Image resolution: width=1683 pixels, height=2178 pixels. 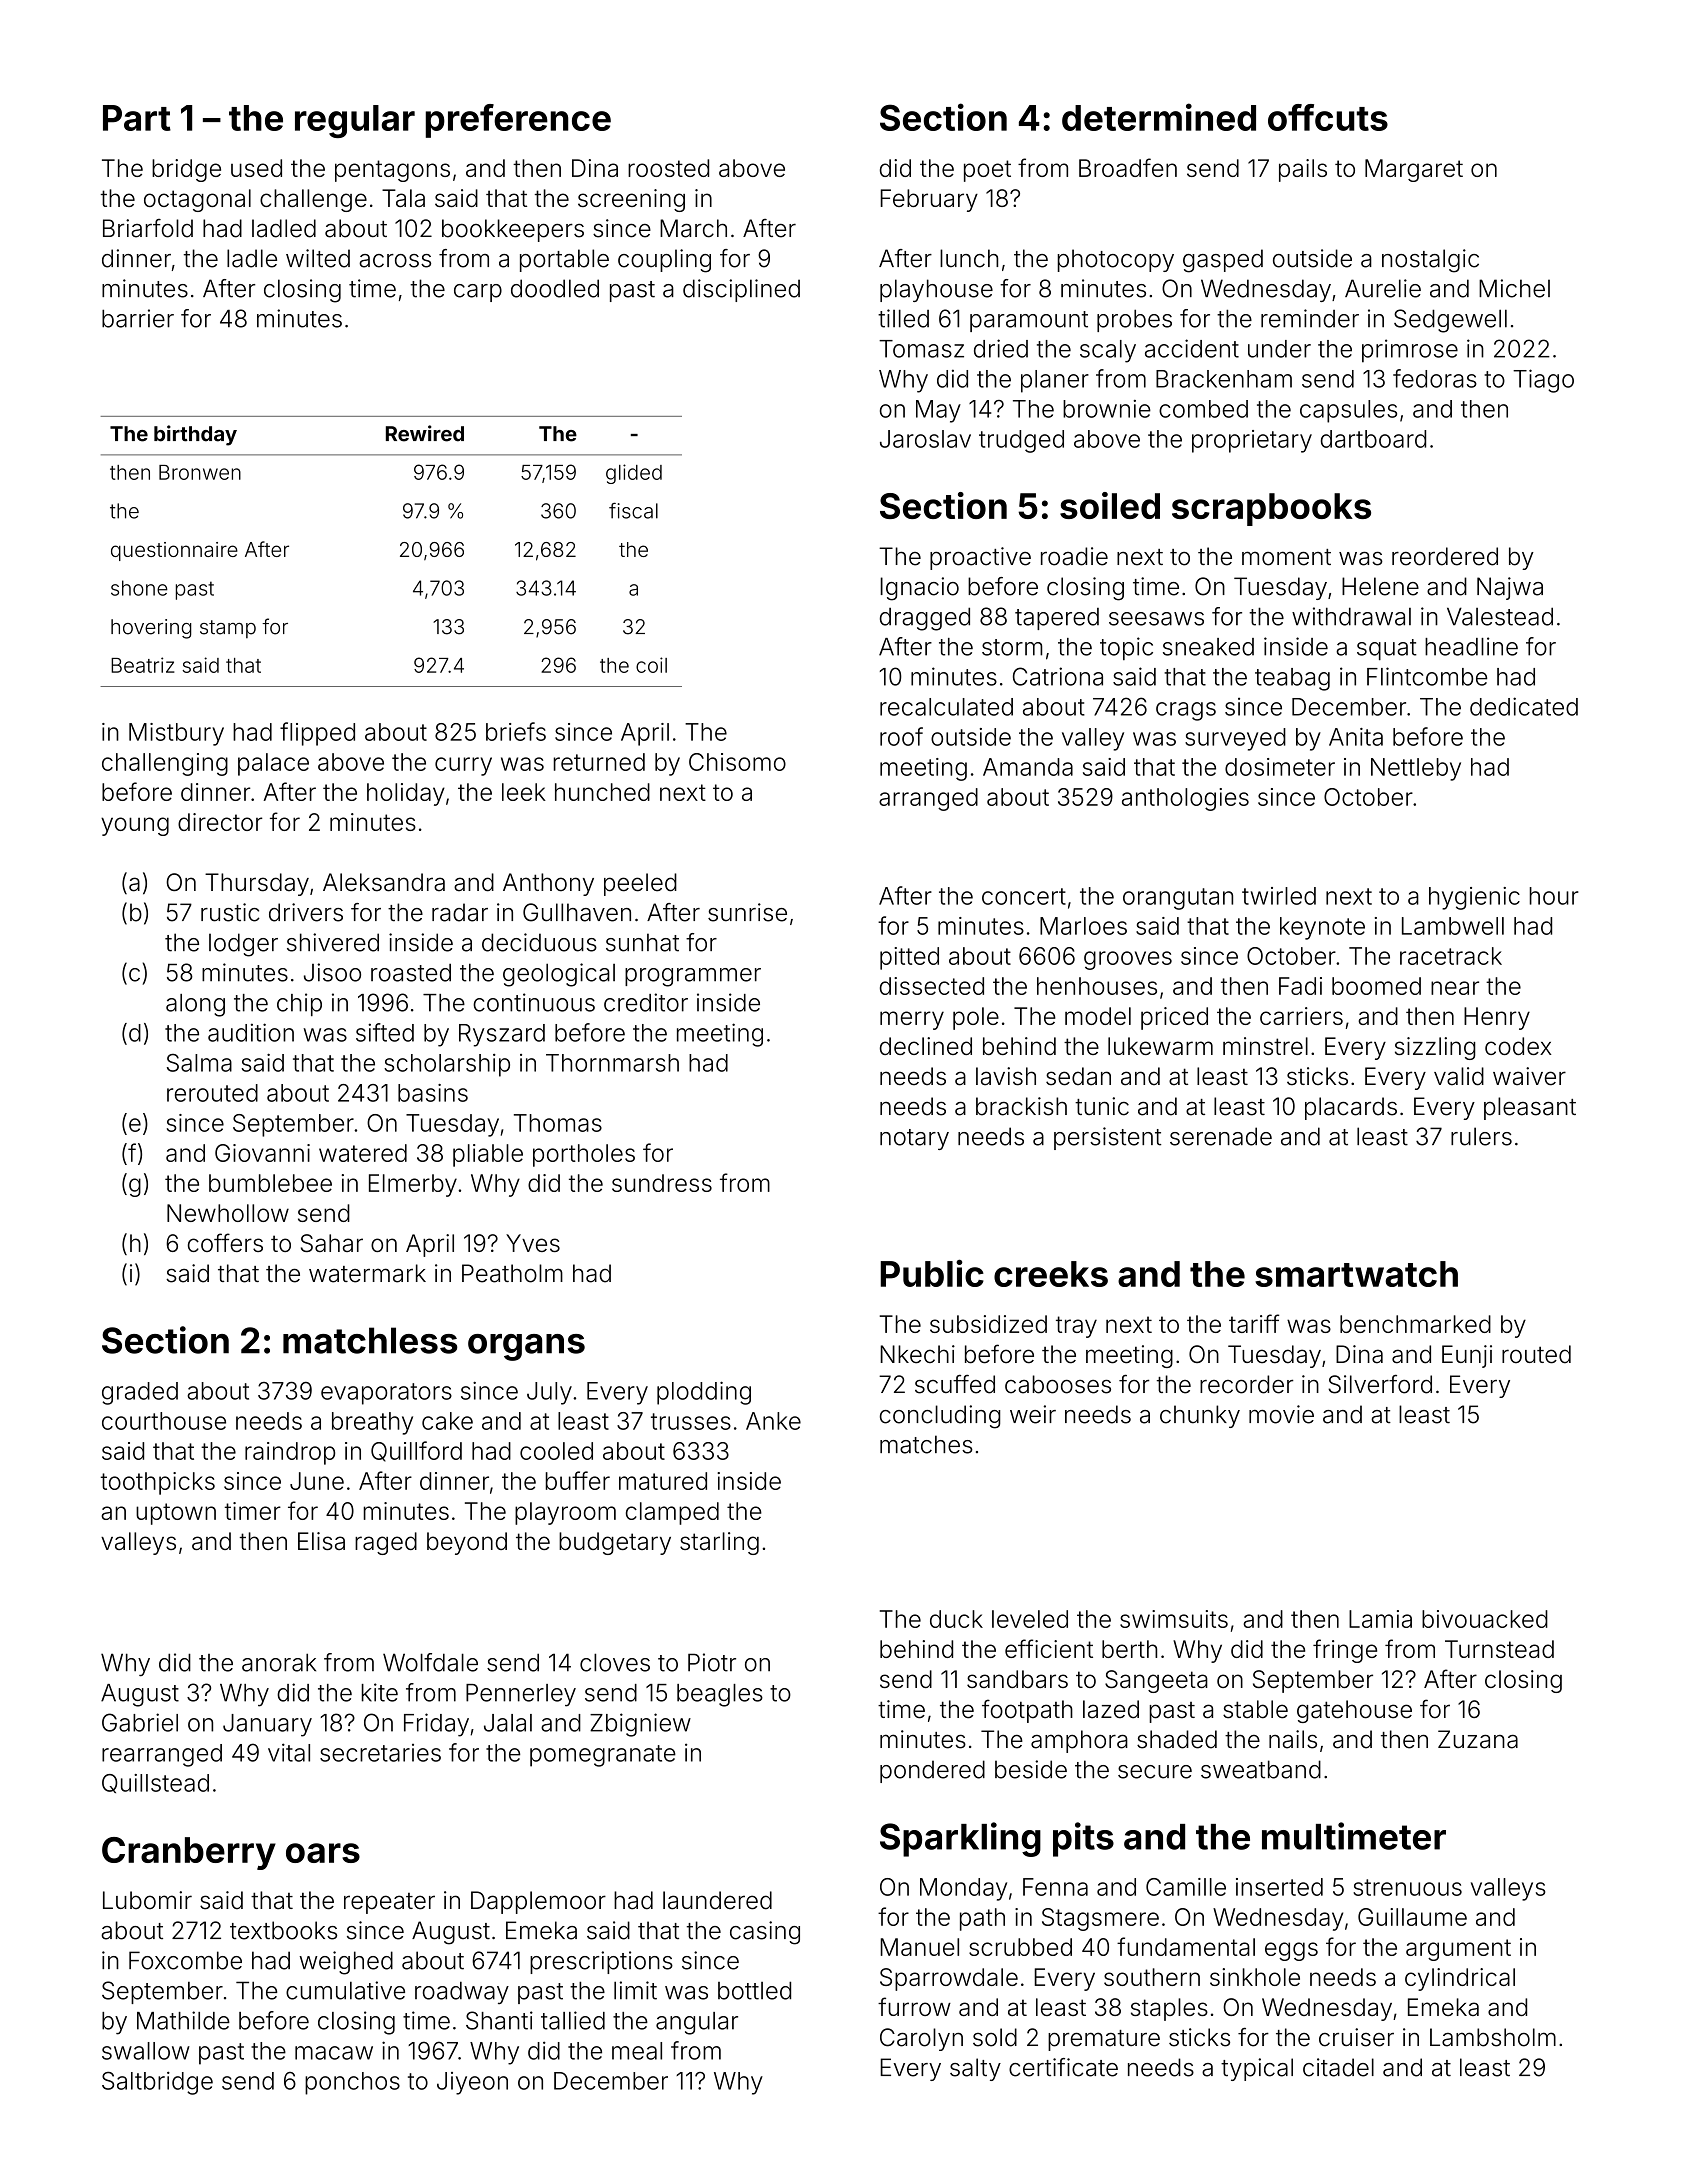 What do you see at coordinates (137, 118) in the document?
I see `Part` at bounding box center [137, 118].
